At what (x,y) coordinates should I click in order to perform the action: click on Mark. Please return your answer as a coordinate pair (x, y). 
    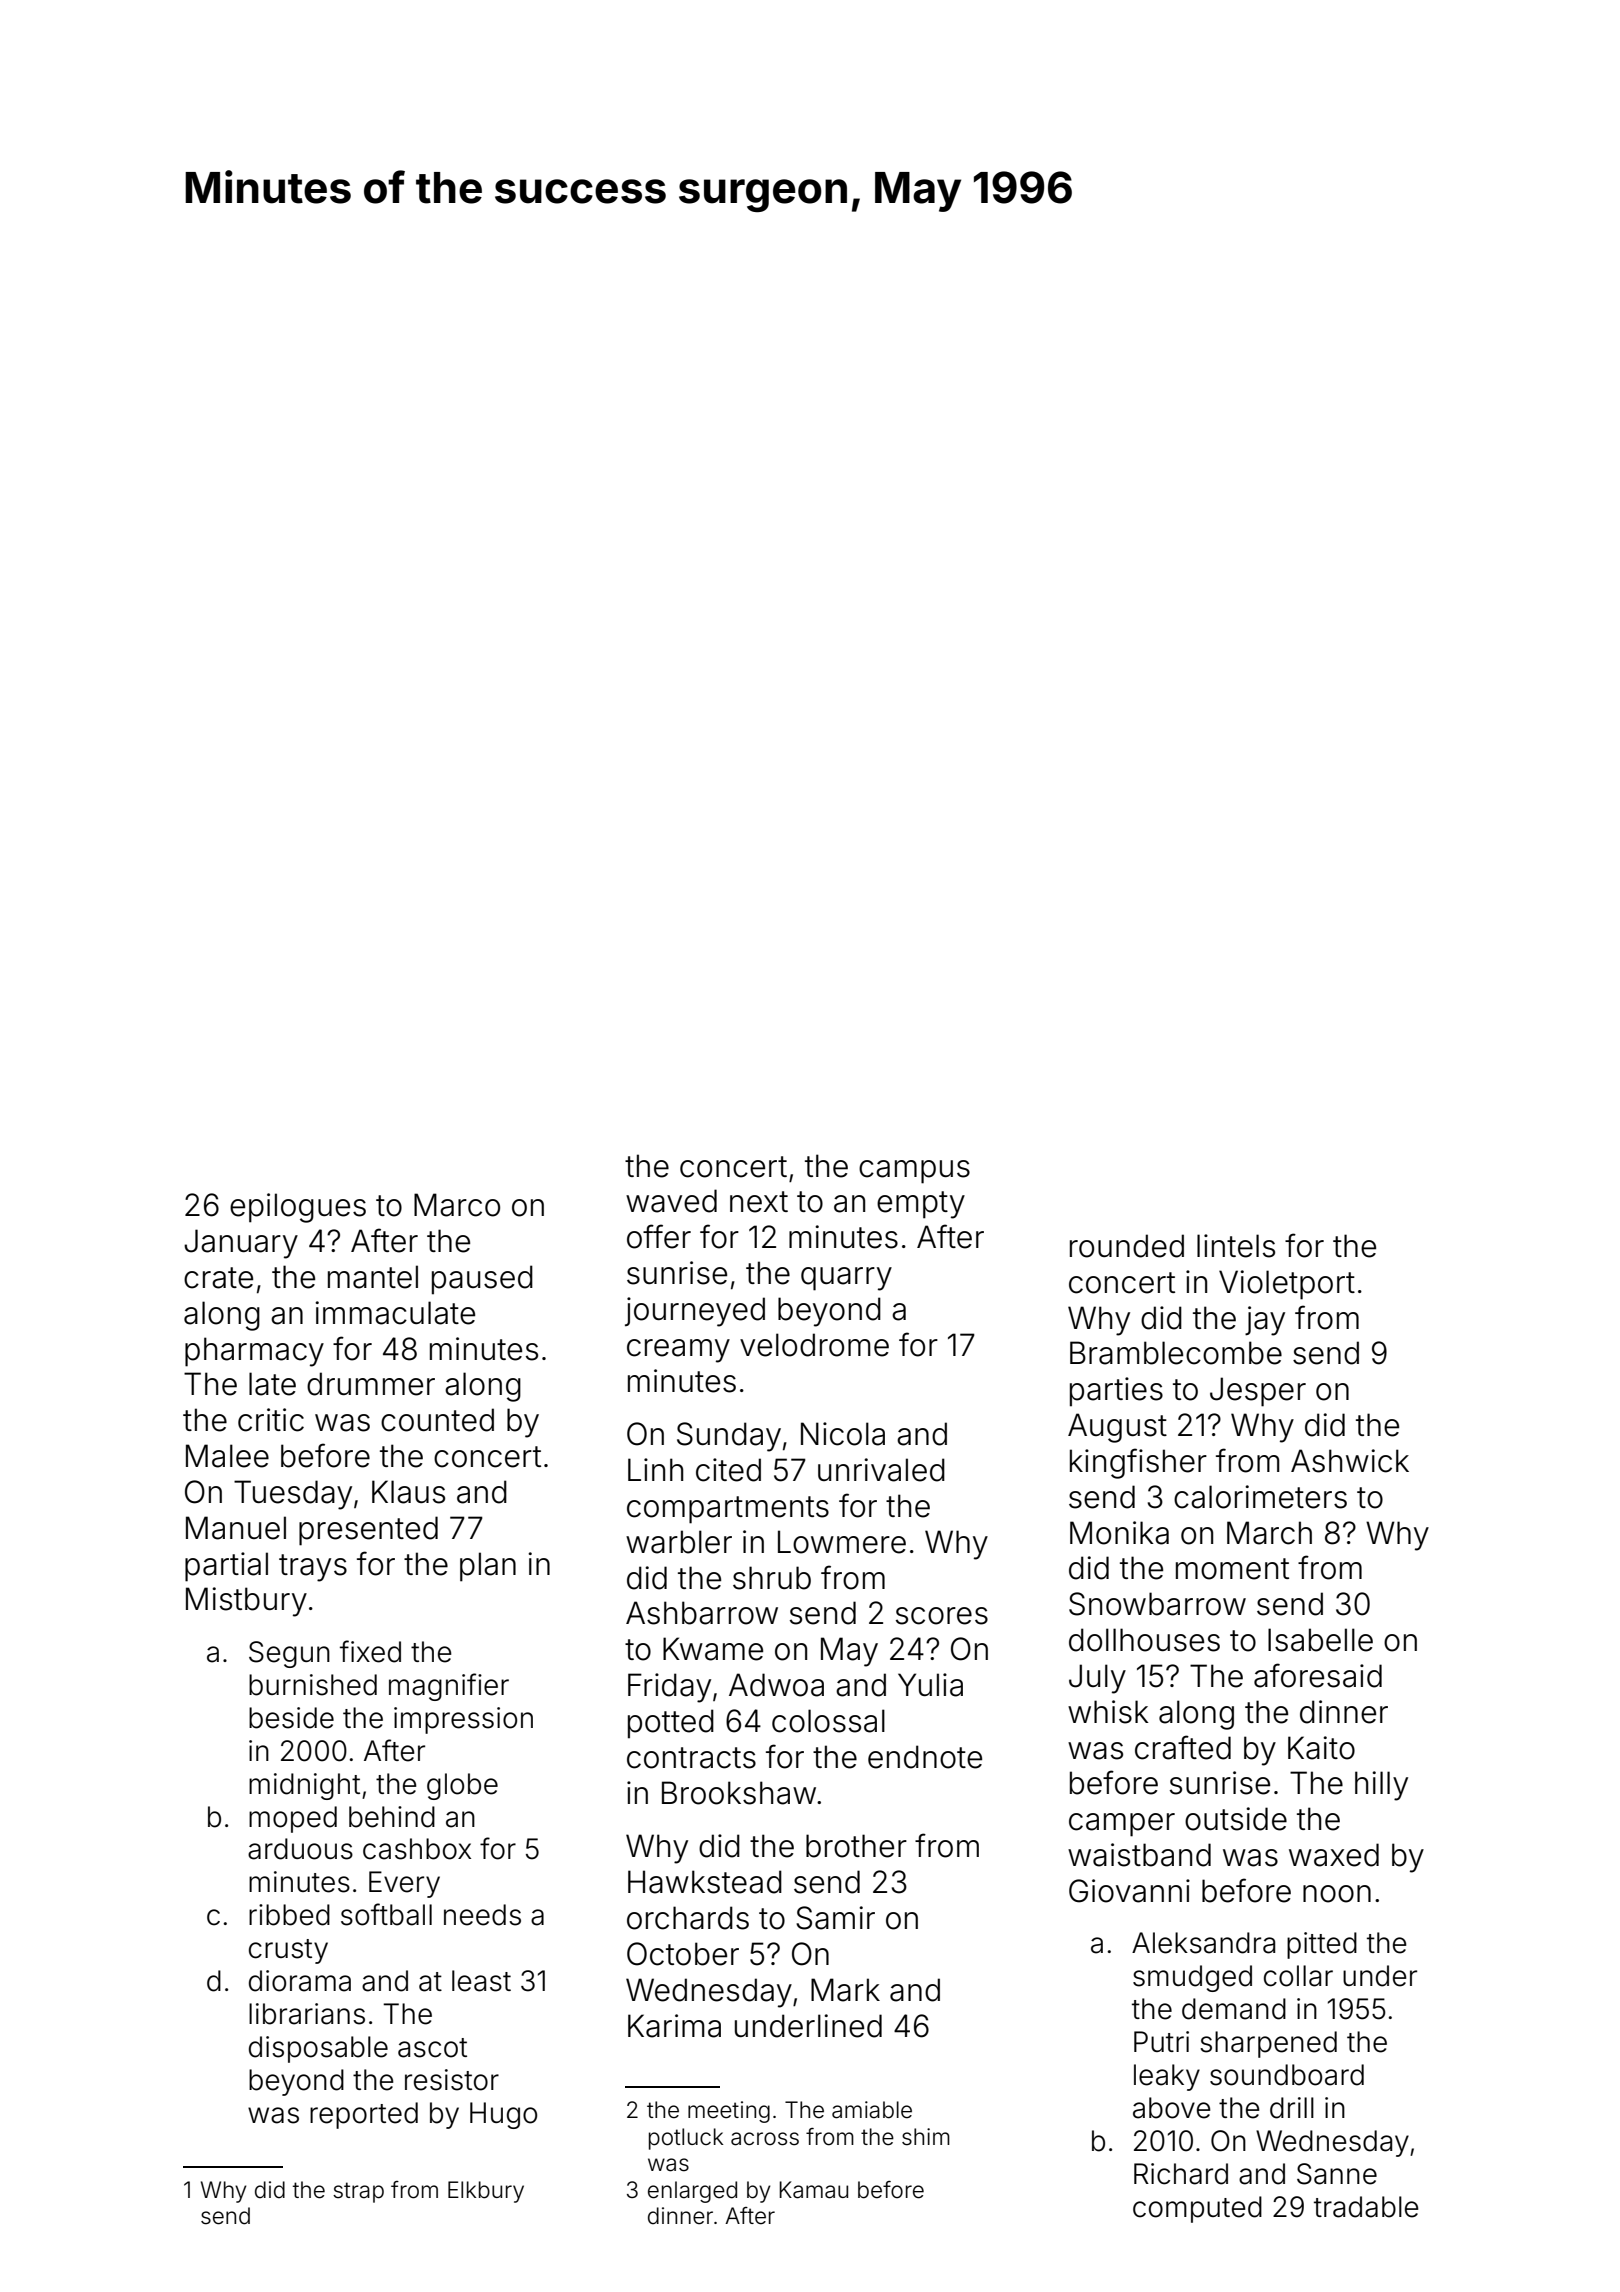
    Looking at the image, I should click on (845, 1990).
